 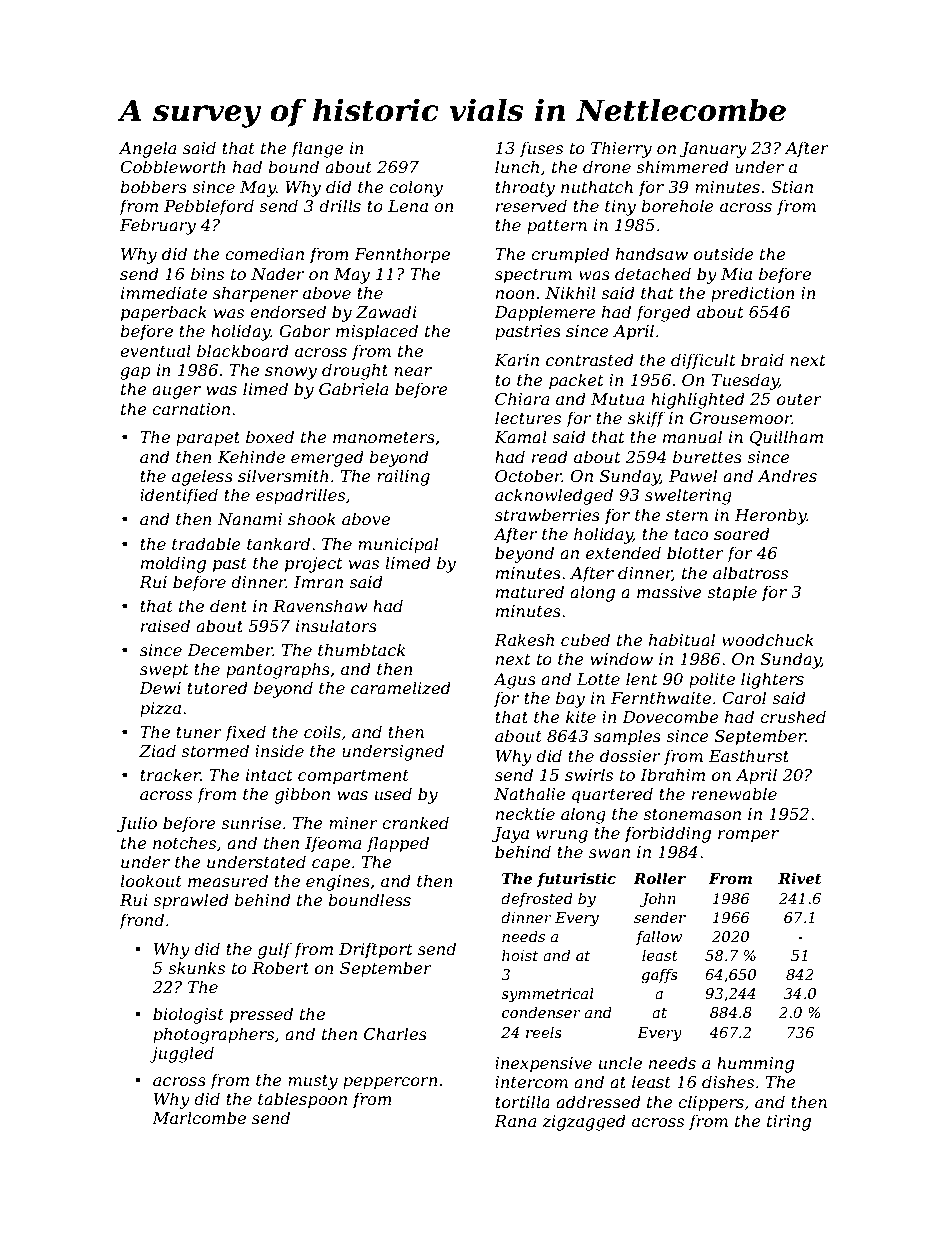 I want to click on Stian, so click(x=792, y=187).
